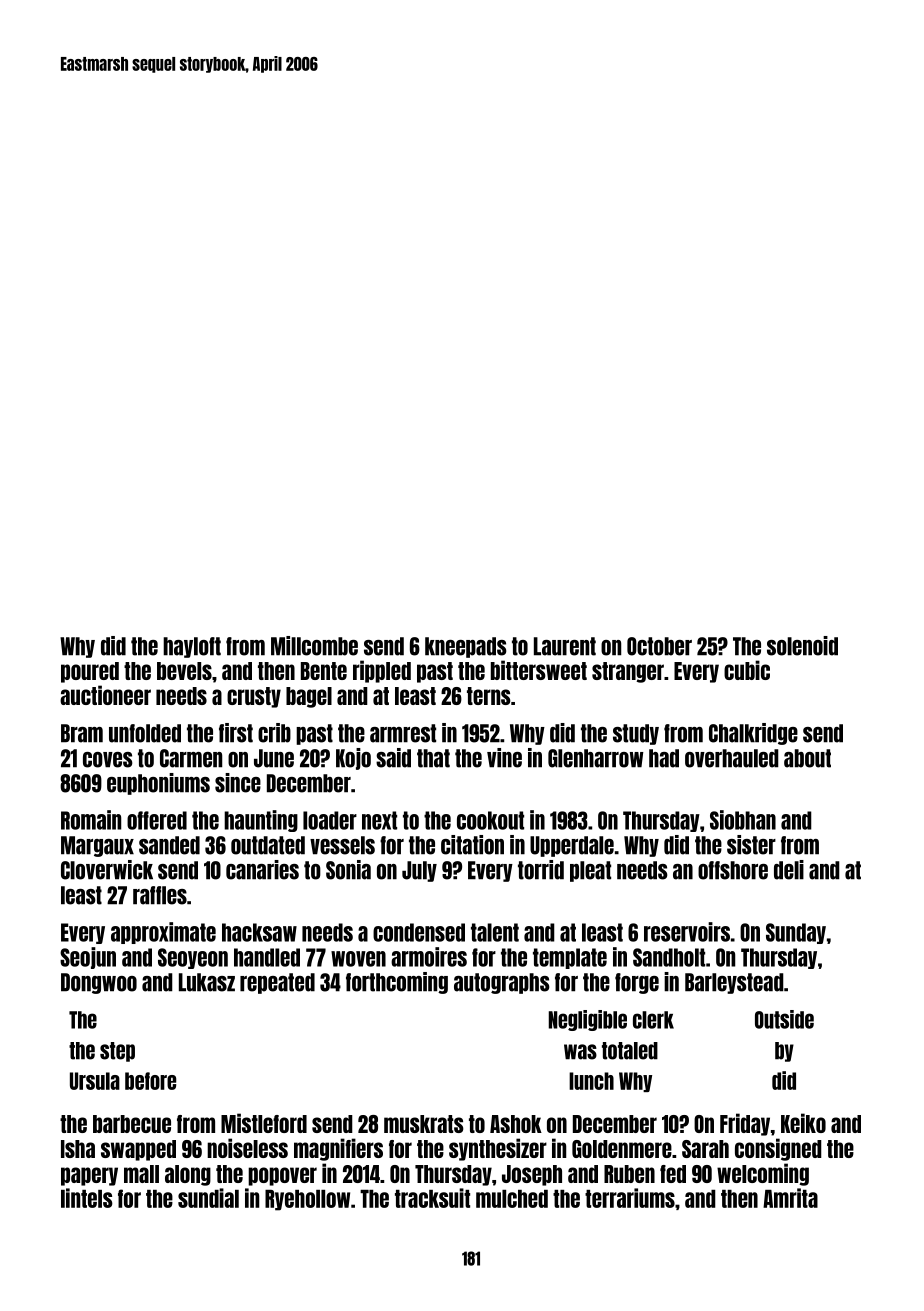 The width and height of the page is (924, 1311). I want to click on solenoid, so click(802, 646).
